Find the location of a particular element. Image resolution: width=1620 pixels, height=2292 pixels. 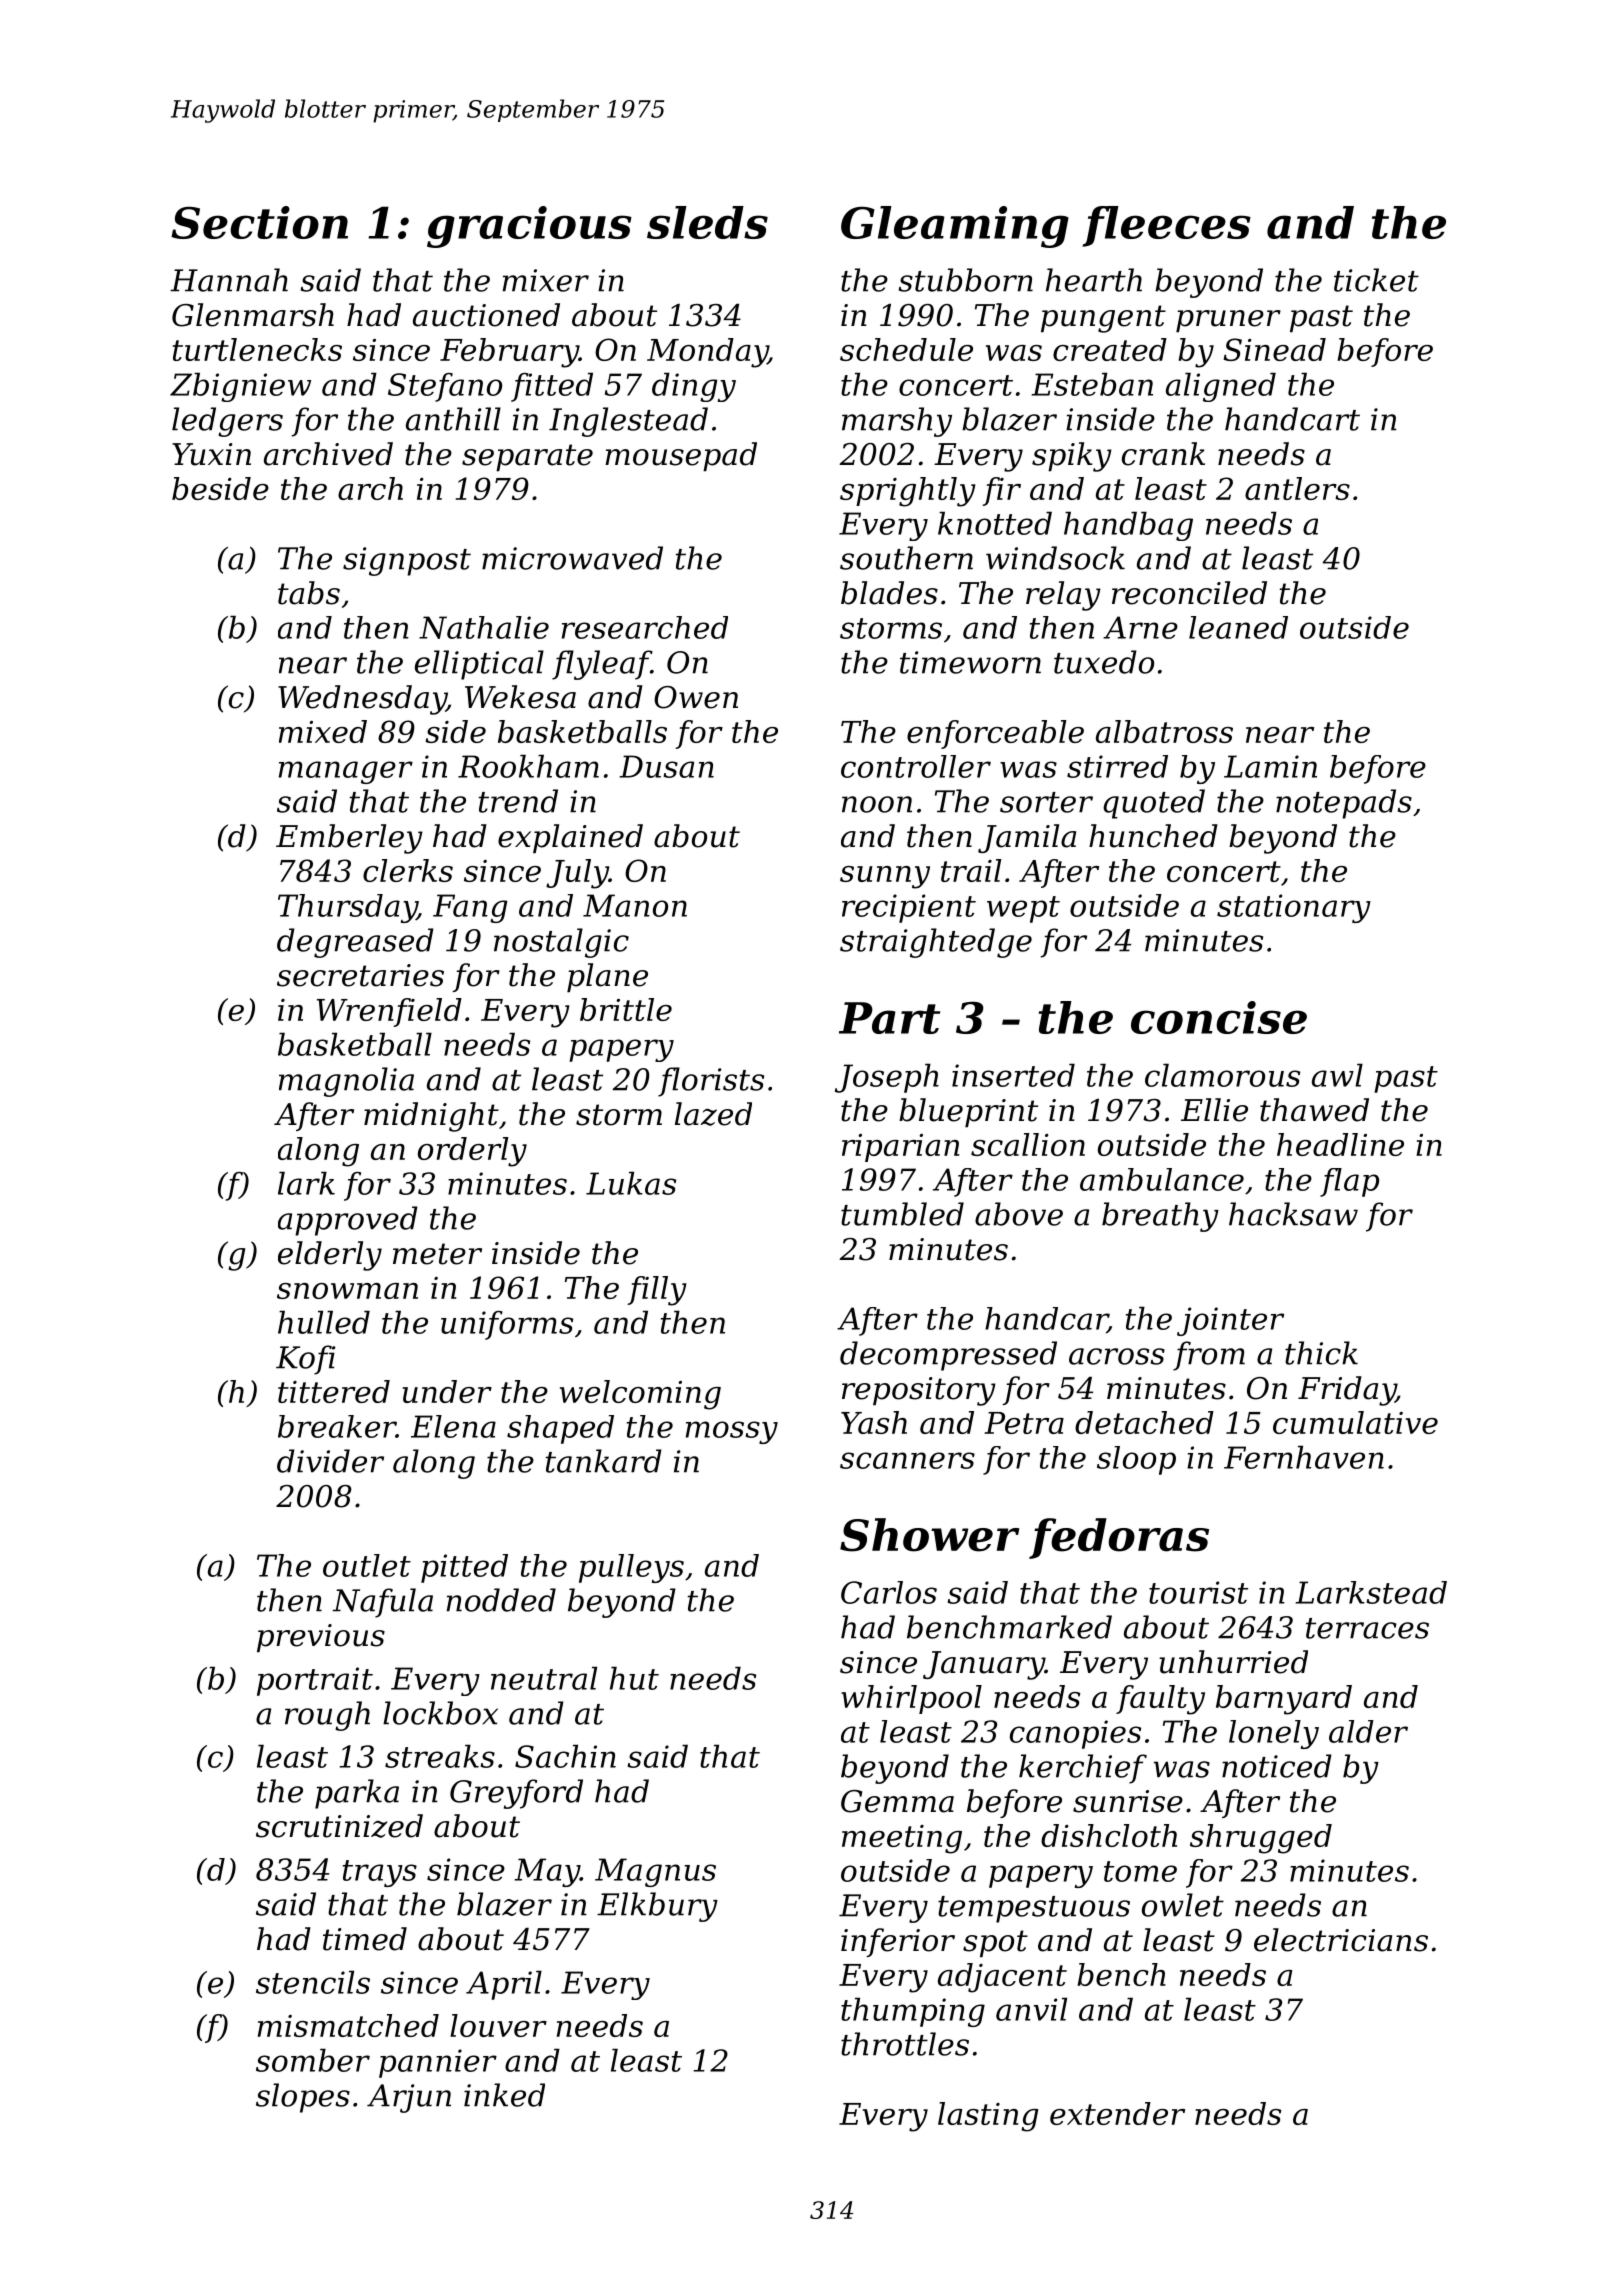

Wrenfield is located at coordinates (389, 1012).
